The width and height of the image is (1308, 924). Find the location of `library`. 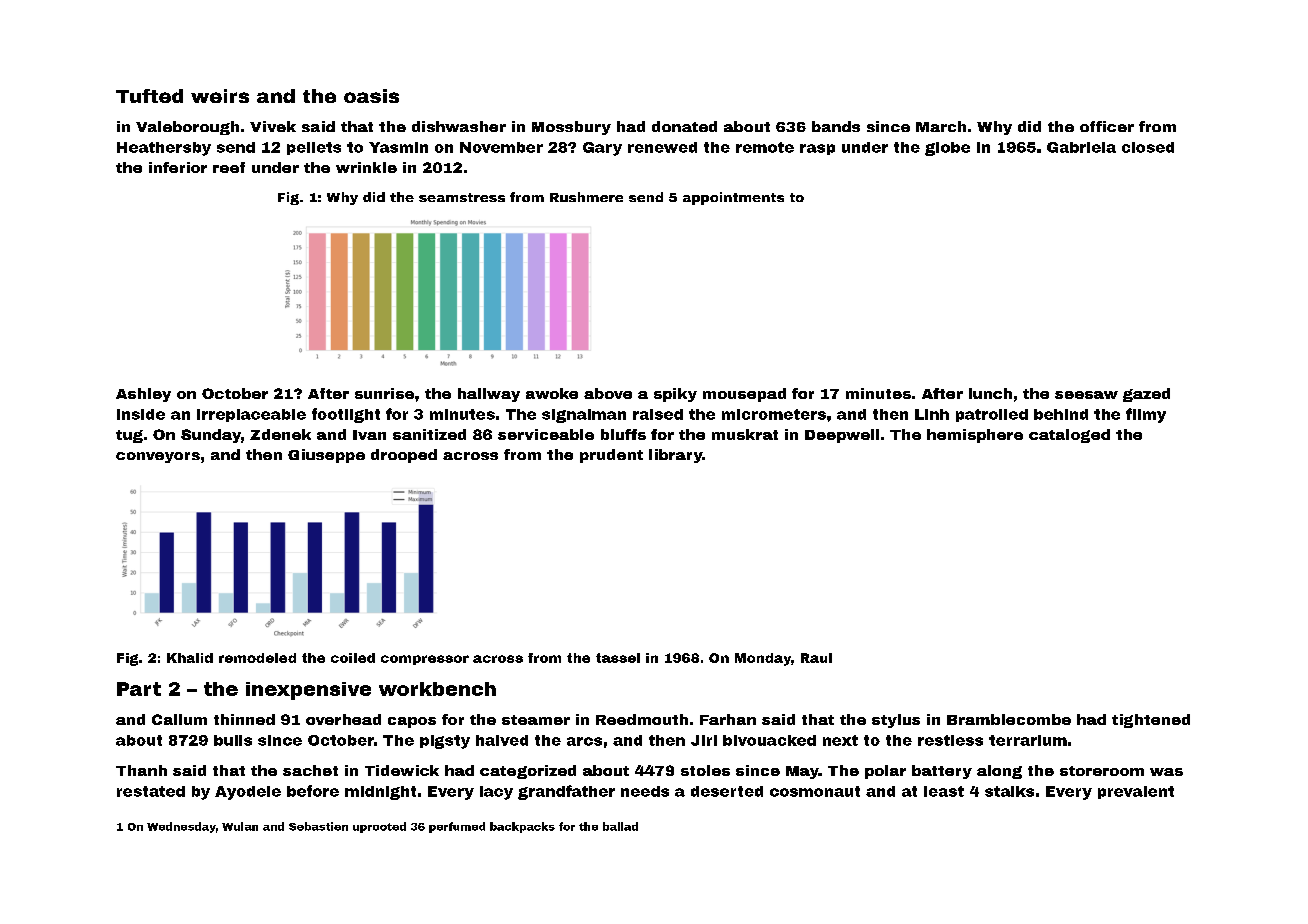

library is located at coordinates (675, 456).
